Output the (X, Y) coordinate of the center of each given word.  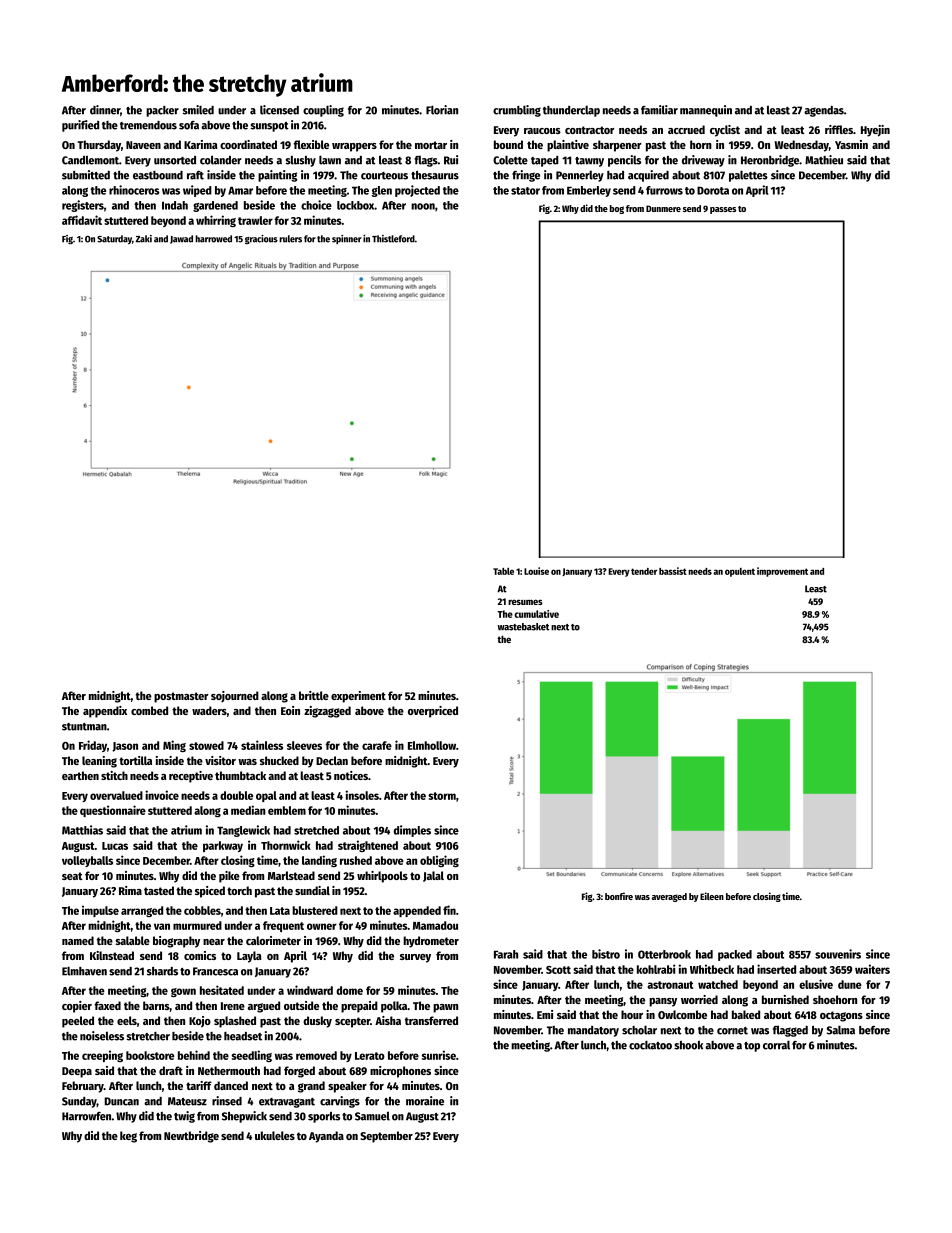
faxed (107, 1005)
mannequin (706, 111)
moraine (425, 1101)
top (752, 1047)
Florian (442, 110)
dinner (105, 110)
